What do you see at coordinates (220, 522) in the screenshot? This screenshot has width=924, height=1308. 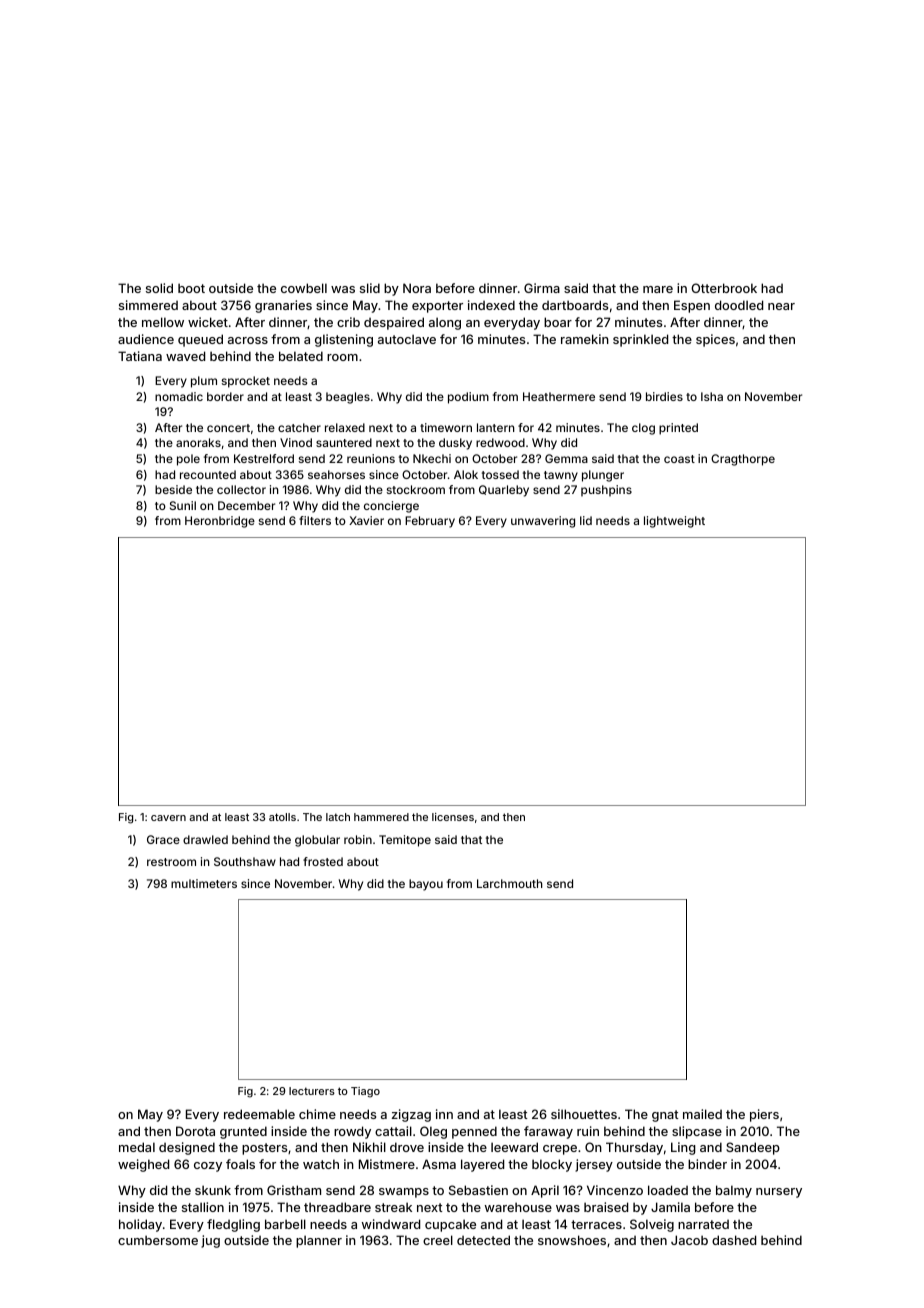 I see `Heronbridge` at bounding box center [220, 522].
